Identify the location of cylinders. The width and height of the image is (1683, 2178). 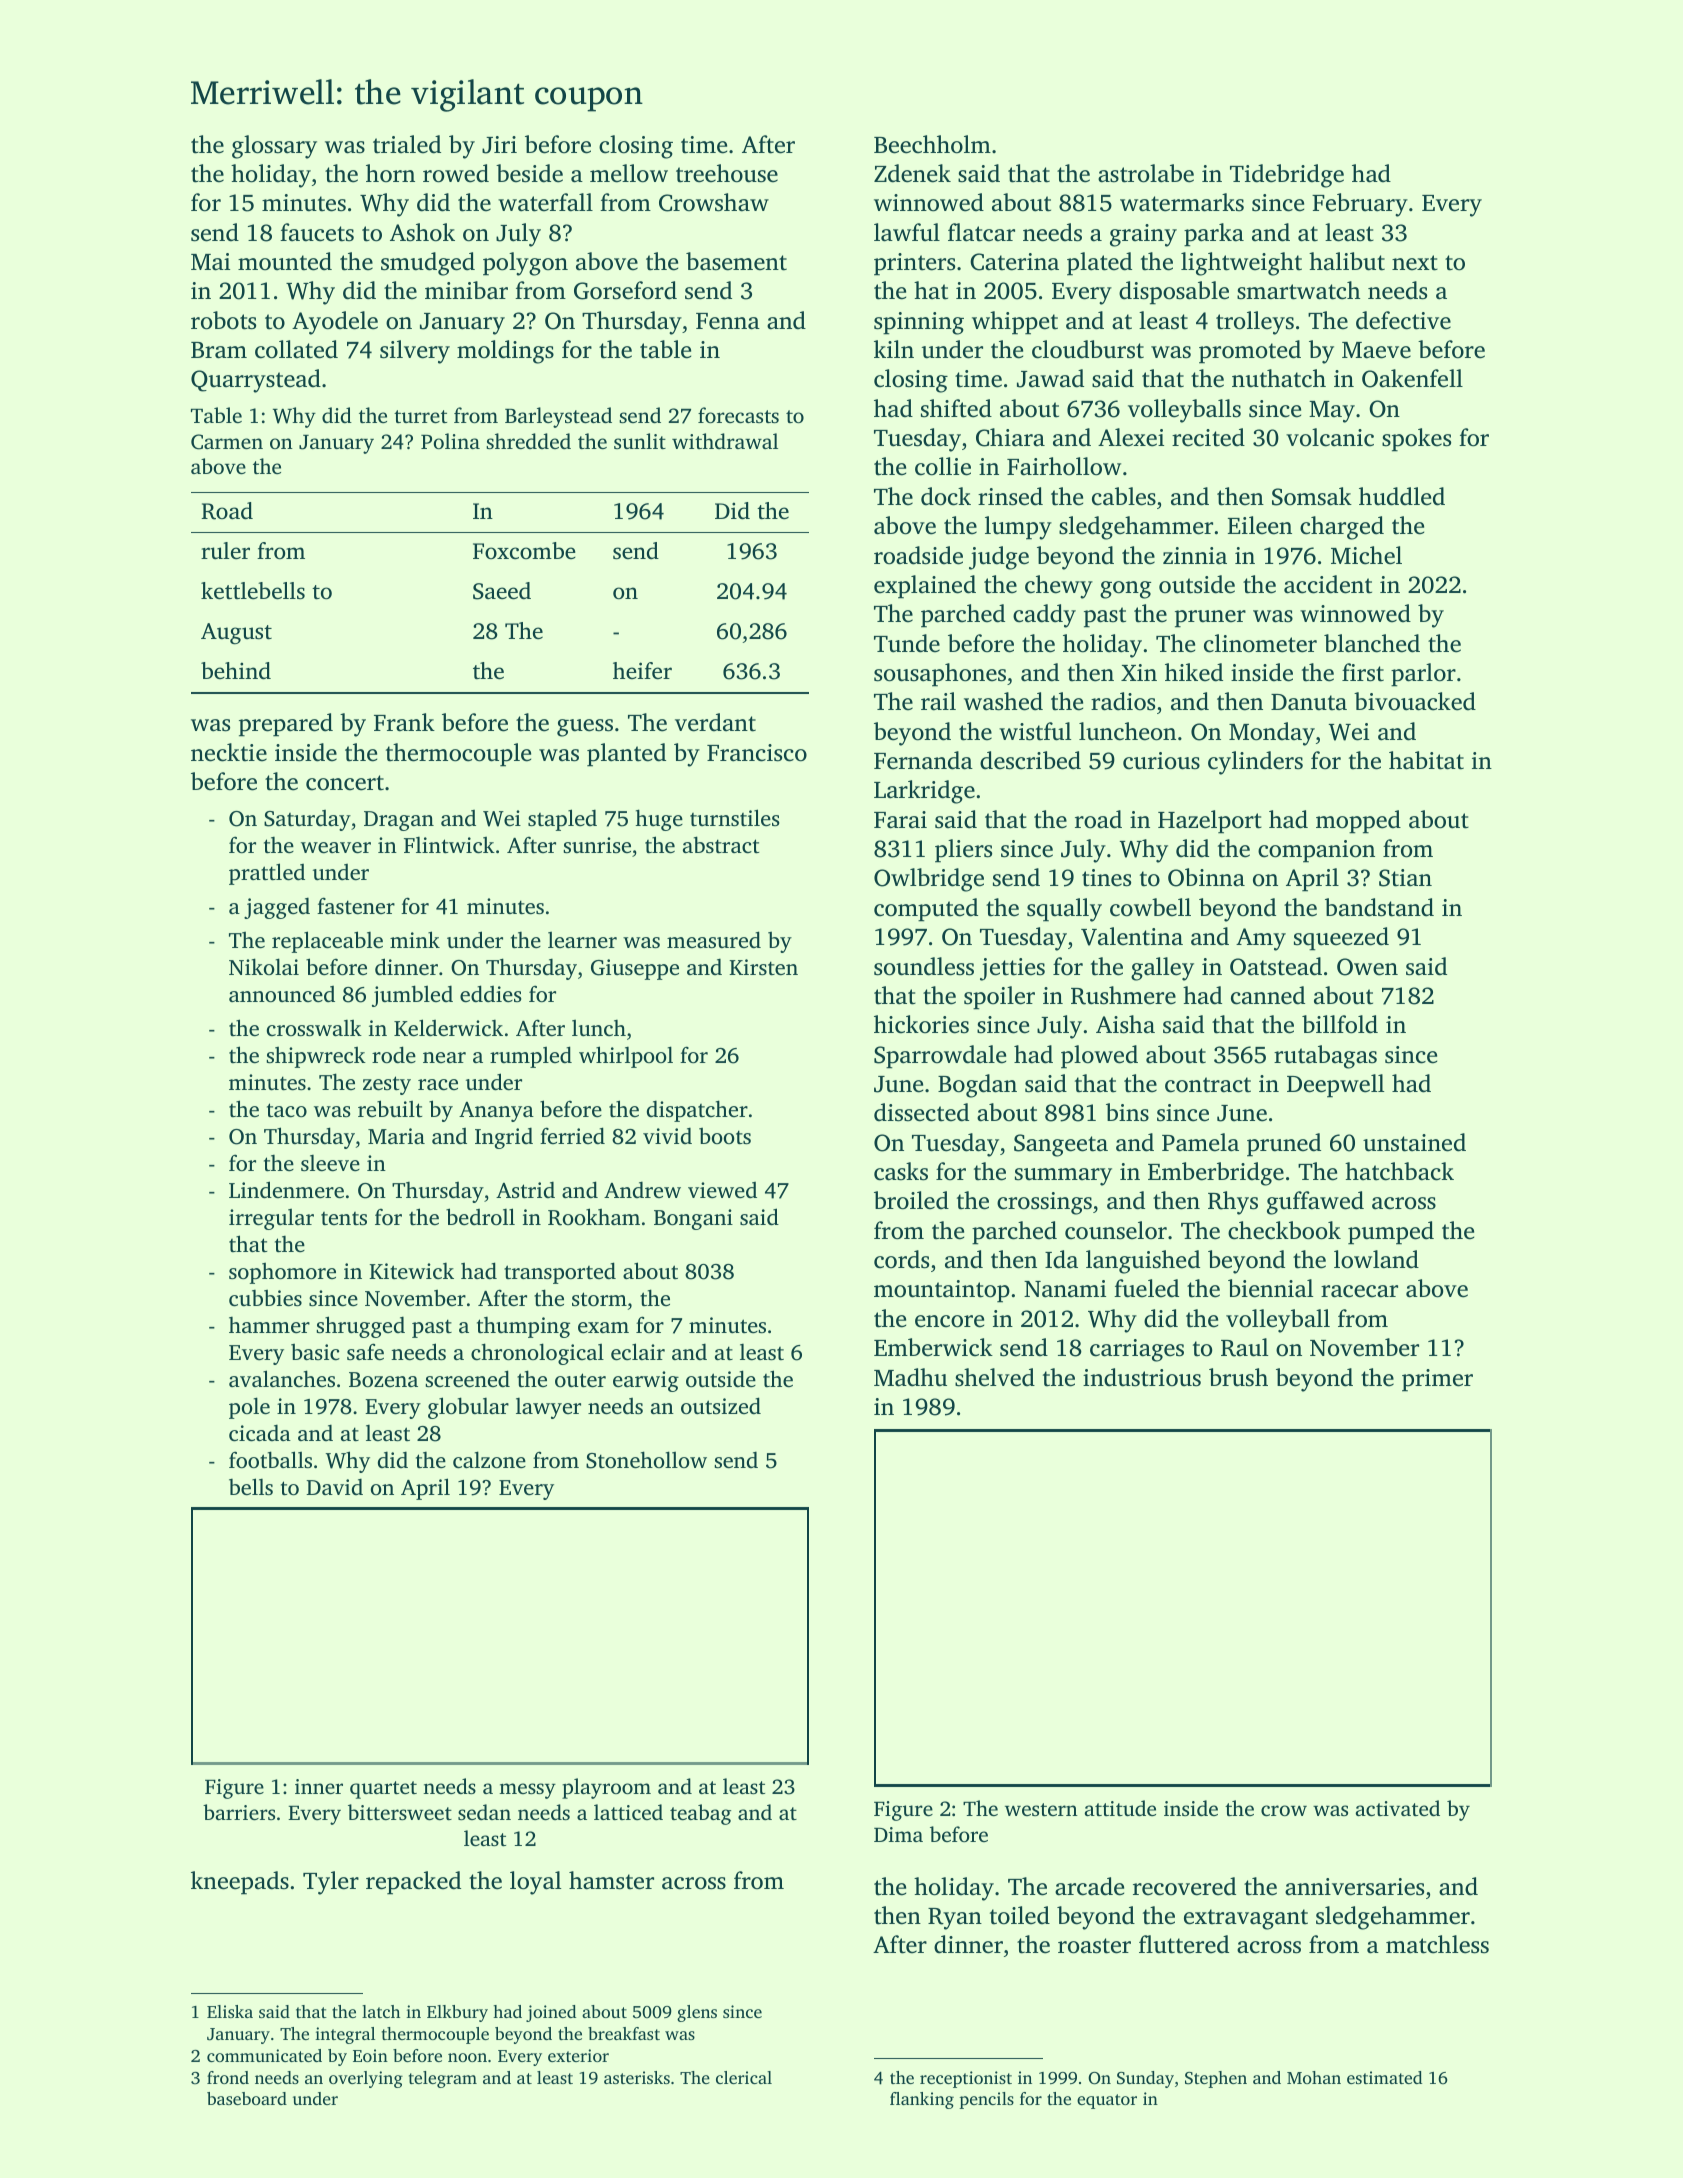
(1255, 763).
